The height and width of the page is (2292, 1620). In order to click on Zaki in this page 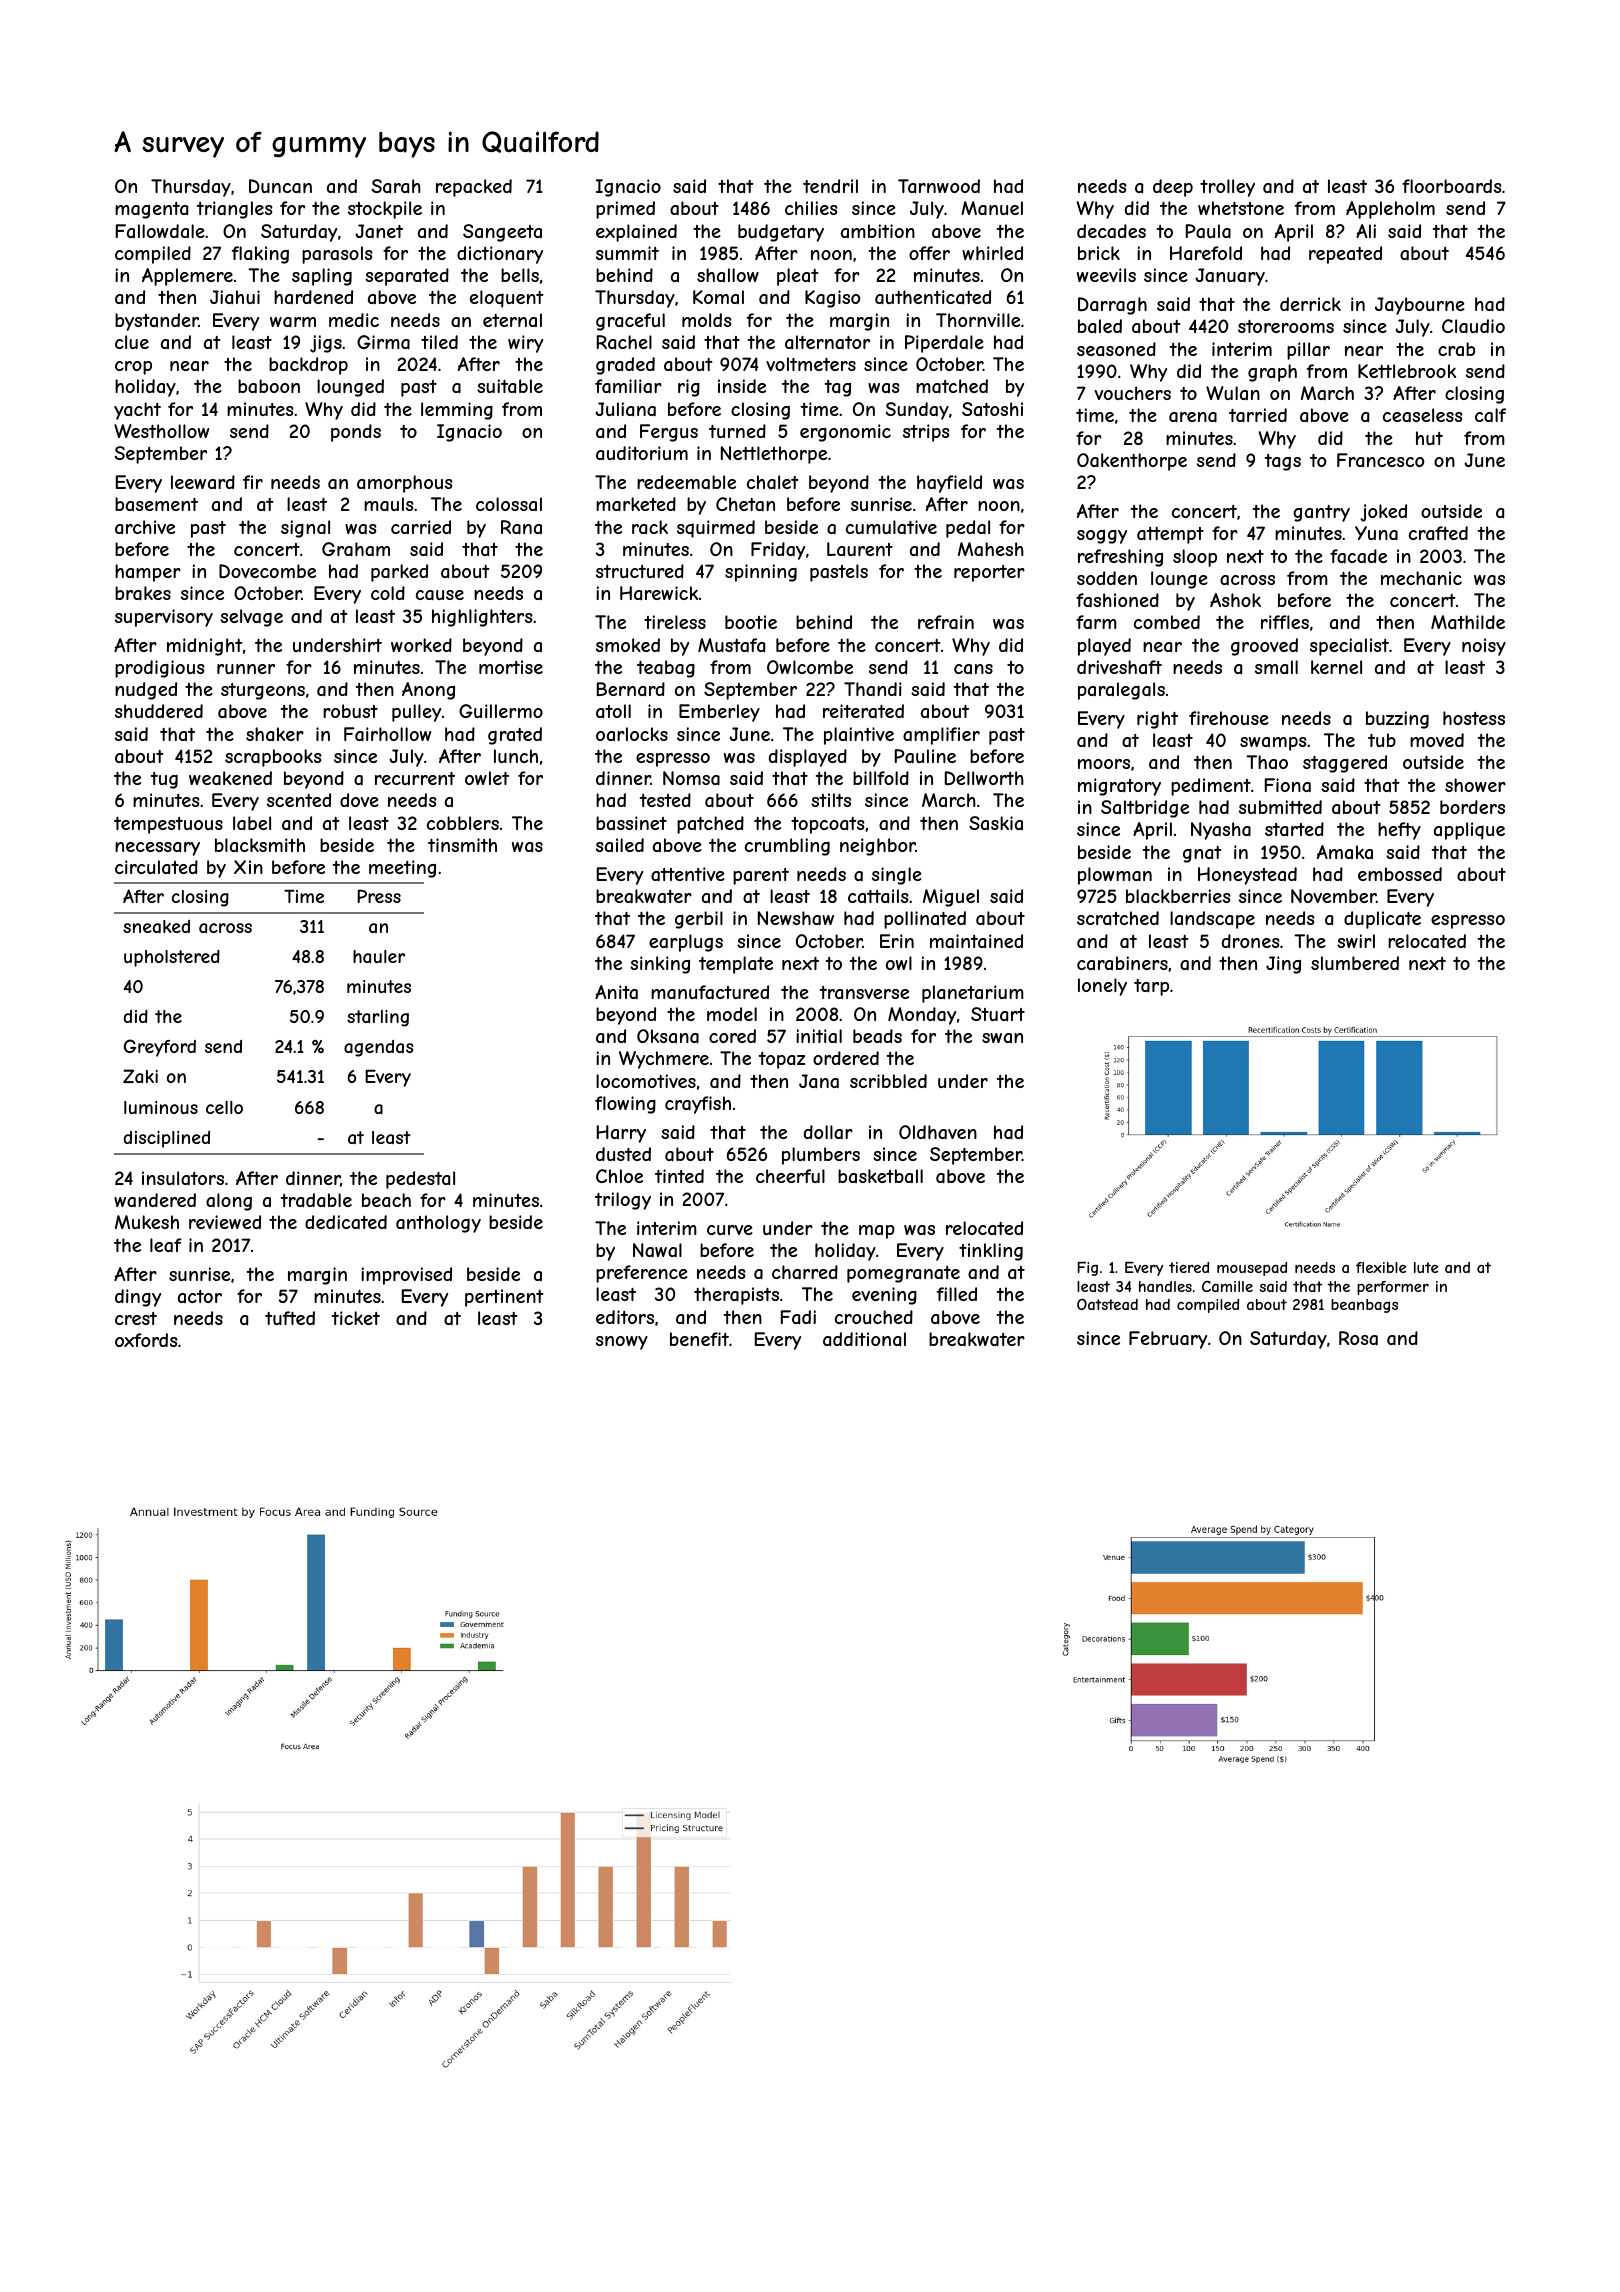, I will do `click(140, 1076)`.
